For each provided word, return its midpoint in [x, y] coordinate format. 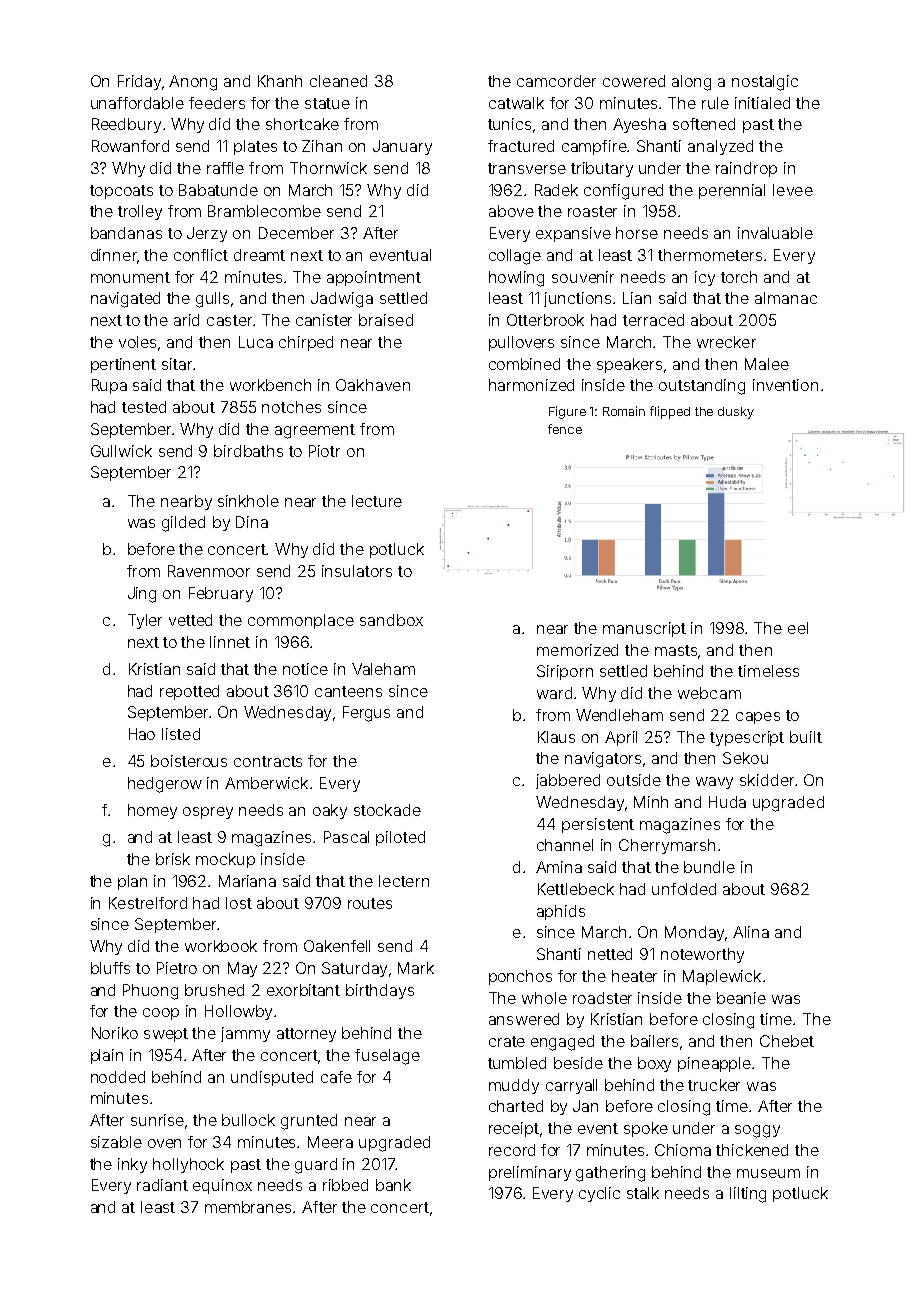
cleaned [338, 81]
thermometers [710, 255]
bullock [248, 1120]
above [511, 211]
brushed [214, 990]
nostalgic [765, 83]
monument [130, 277]
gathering [610, 1174]
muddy [514, 1086]
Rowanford [130, 146]
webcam [709, 693]
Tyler [145, 621]
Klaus [556, 737]
